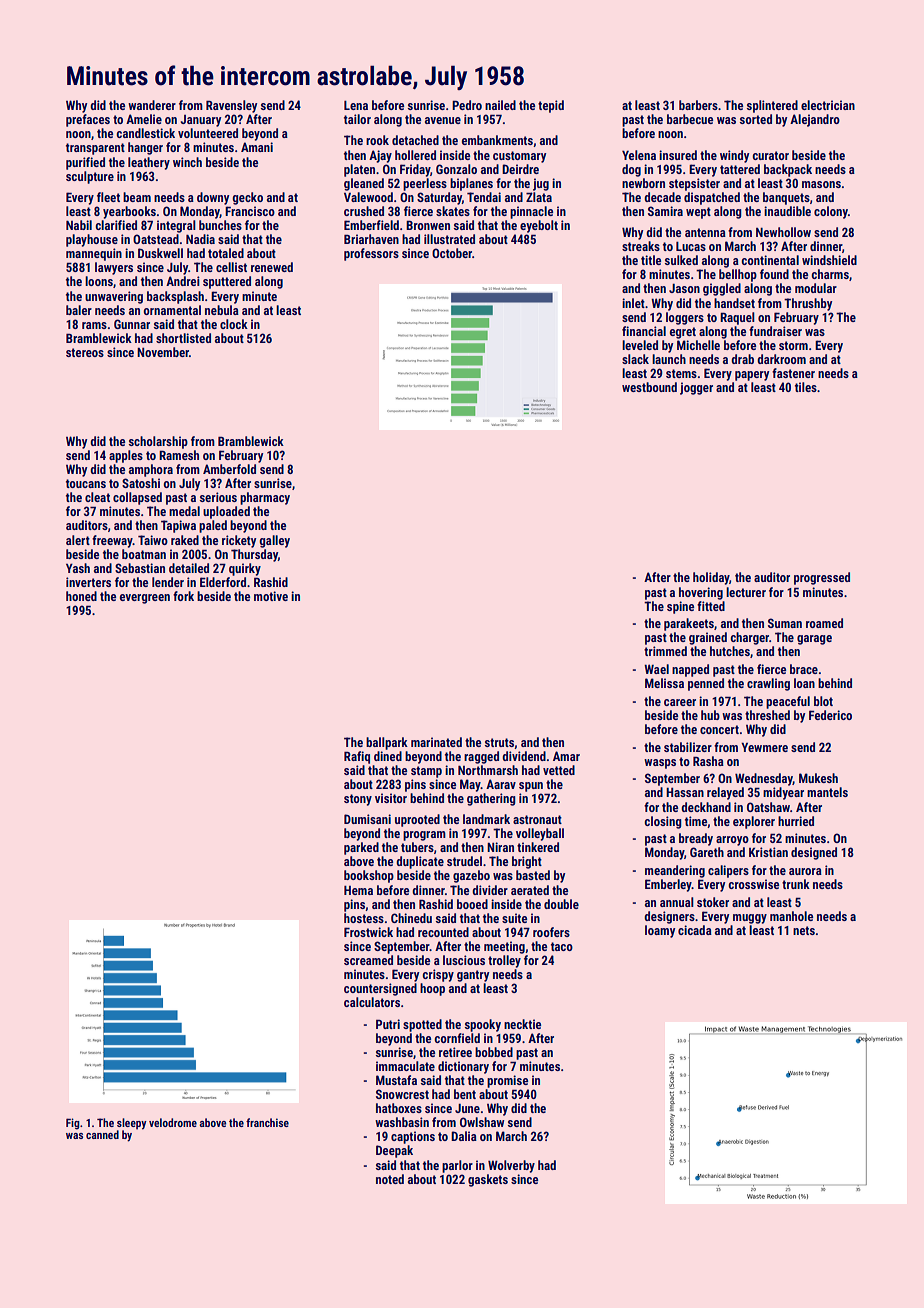  I want to click on clarified, so click(116, 225).
